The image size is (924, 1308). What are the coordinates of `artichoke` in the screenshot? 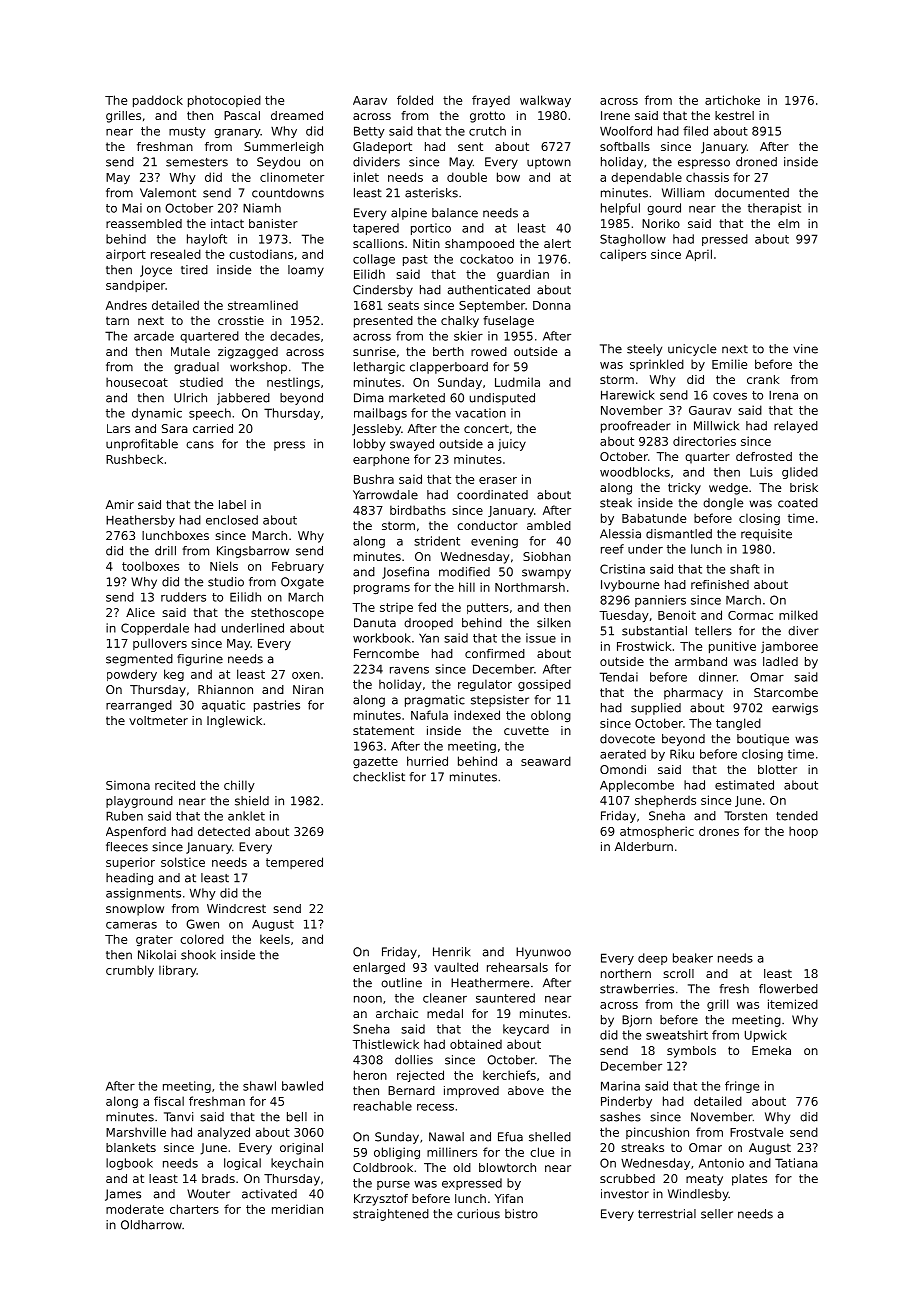 It's located at (732, 100).
